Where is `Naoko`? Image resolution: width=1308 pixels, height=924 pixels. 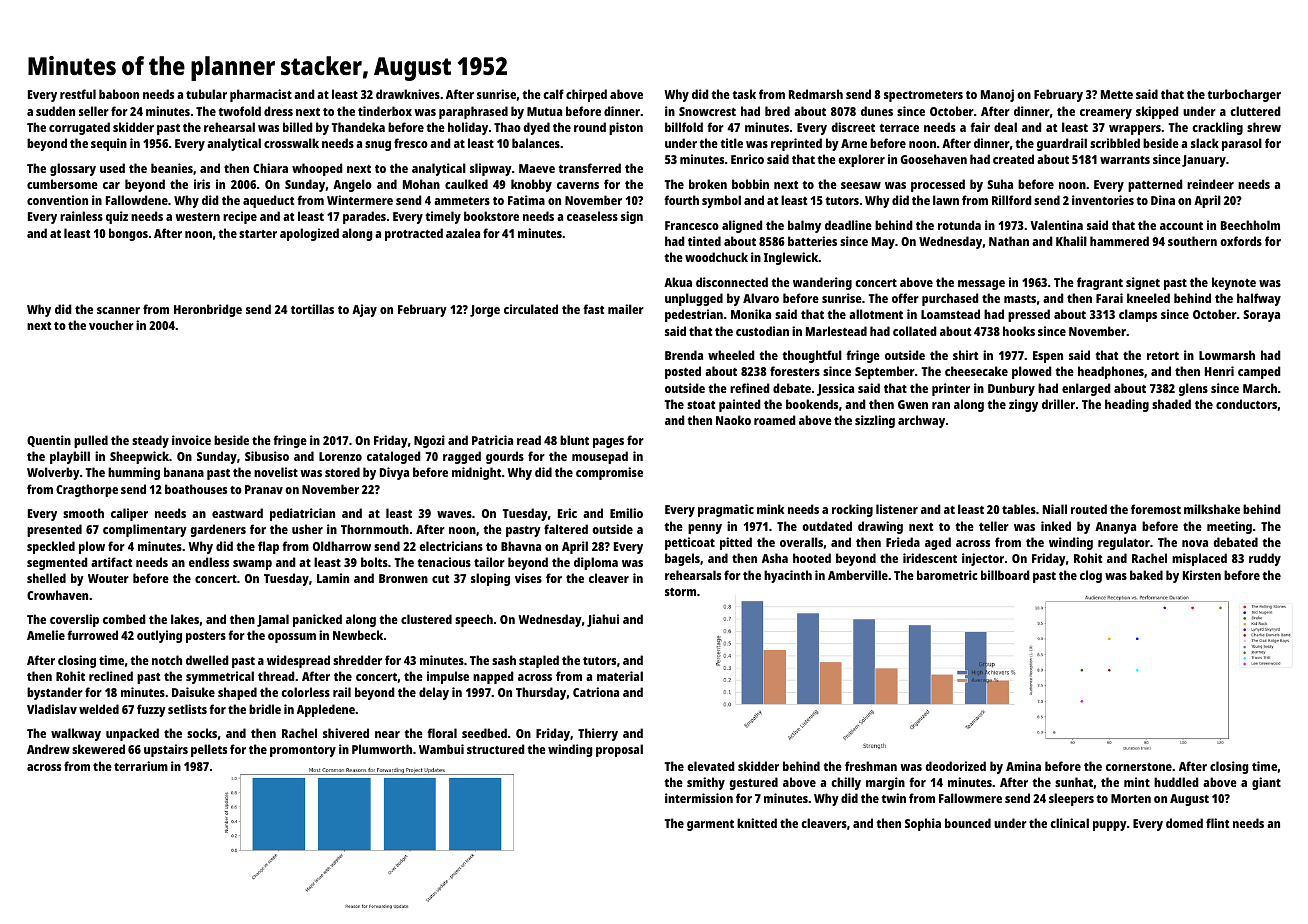
Naoko is located at coordinates (733, 420).
